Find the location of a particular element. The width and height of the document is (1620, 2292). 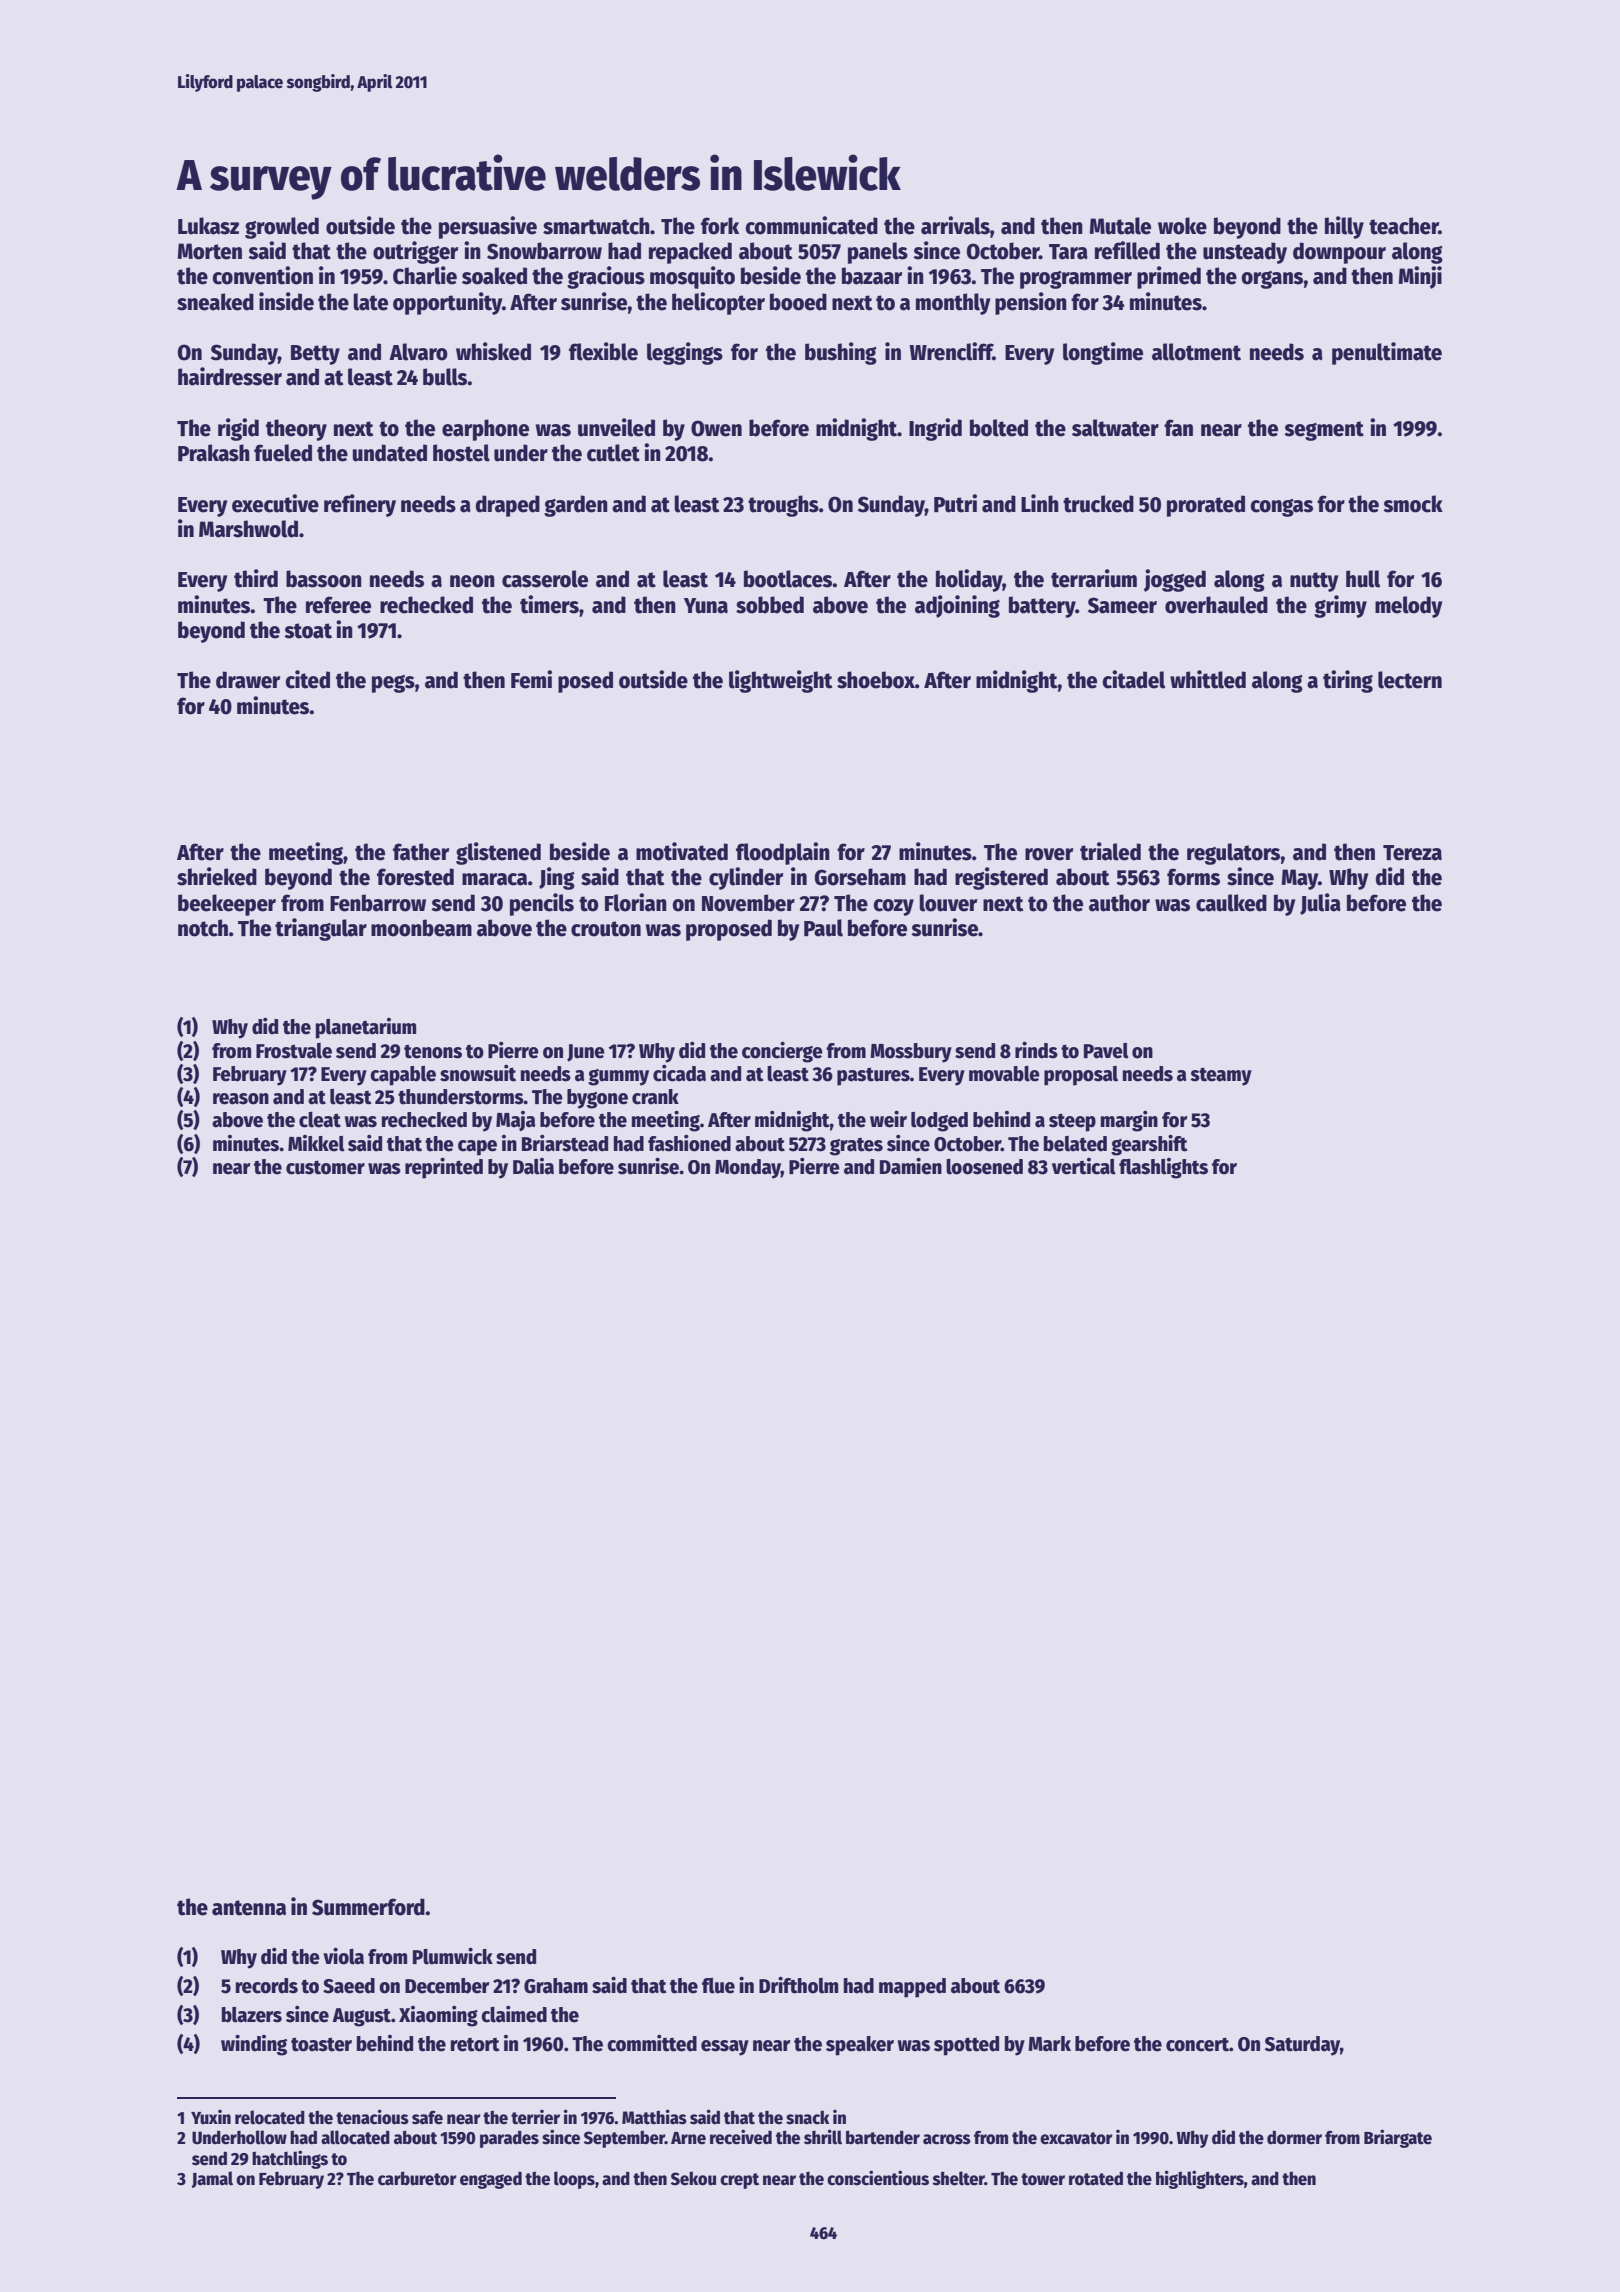

antenna is located at coordinates (249, 1908).
